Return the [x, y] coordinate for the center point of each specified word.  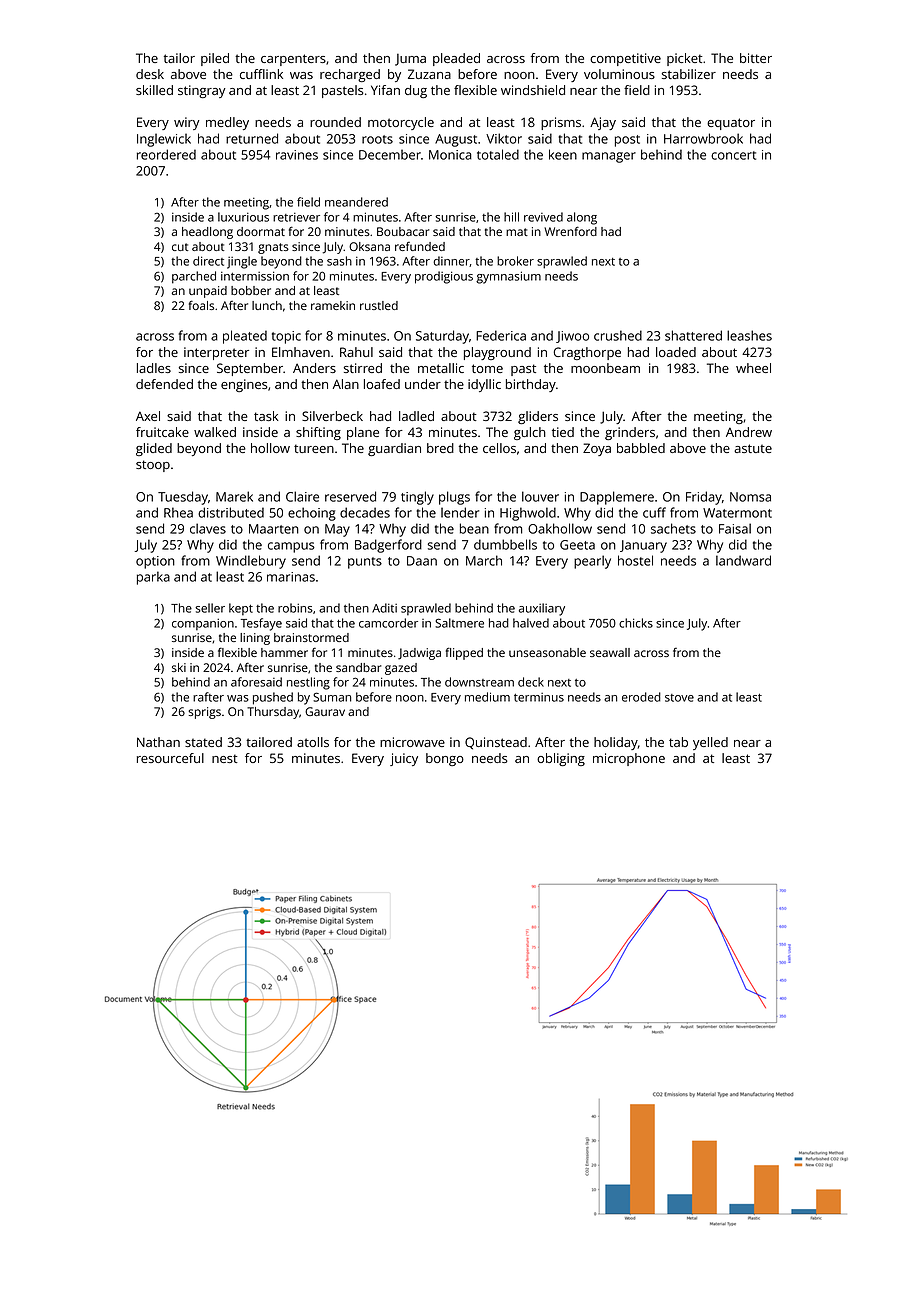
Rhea [178, 512]
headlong [207, 233]
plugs [454, 498]
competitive [625, 59]
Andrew [749, 432]
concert [733, 155]
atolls [313, 742]
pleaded [456, 59]
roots [377, 139]
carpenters [293, 60]
